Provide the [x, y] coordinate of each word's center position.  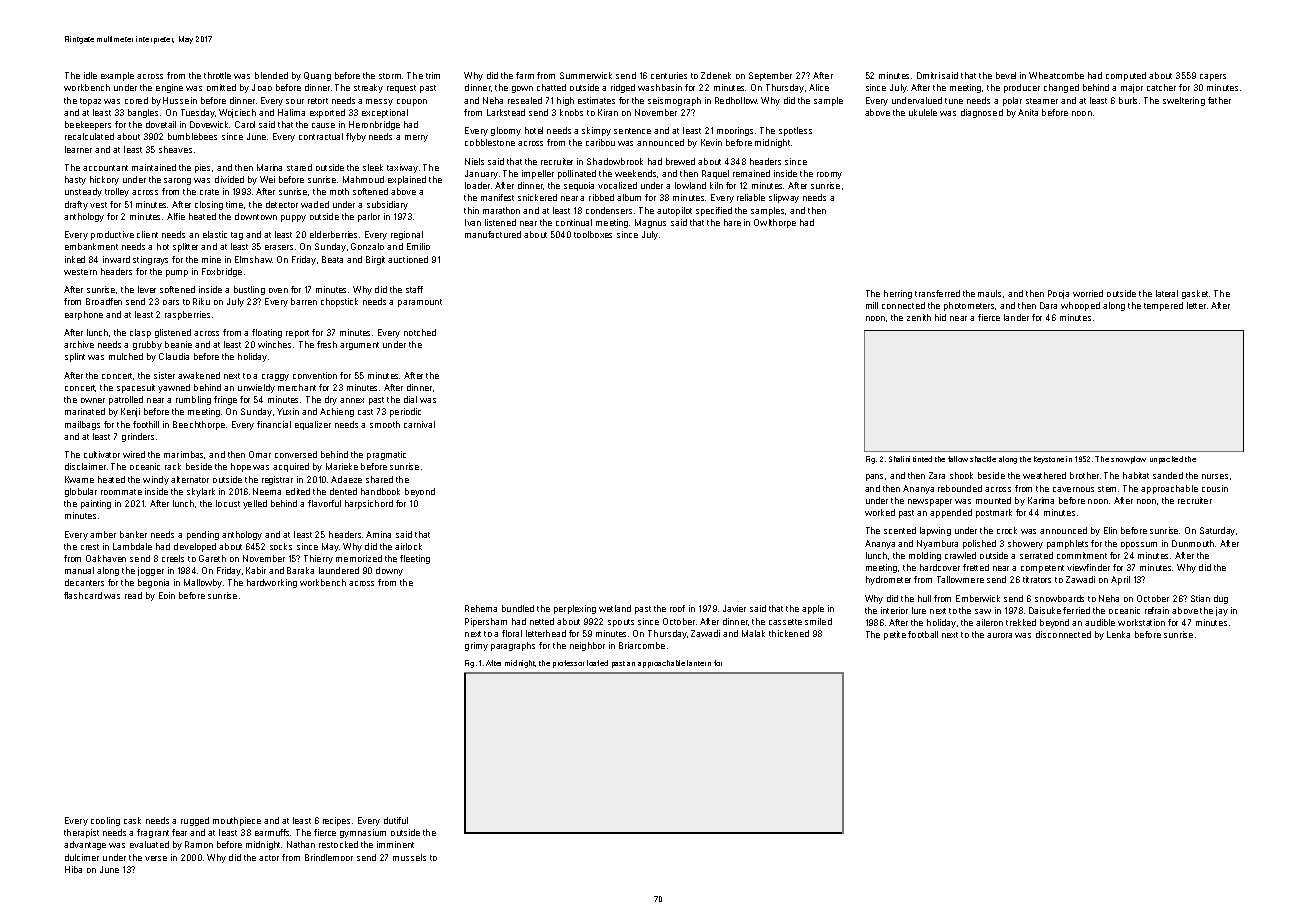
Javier [734, 608]
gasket [1195, 294]
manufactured [493, 234]
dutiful [396, 820]
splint [75, 357]
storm [390, 76]
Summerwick [586, 75]
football [923, 634]
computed [1126, 76]
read [133, 595]
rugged [195, 821]
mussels [409, 857]
